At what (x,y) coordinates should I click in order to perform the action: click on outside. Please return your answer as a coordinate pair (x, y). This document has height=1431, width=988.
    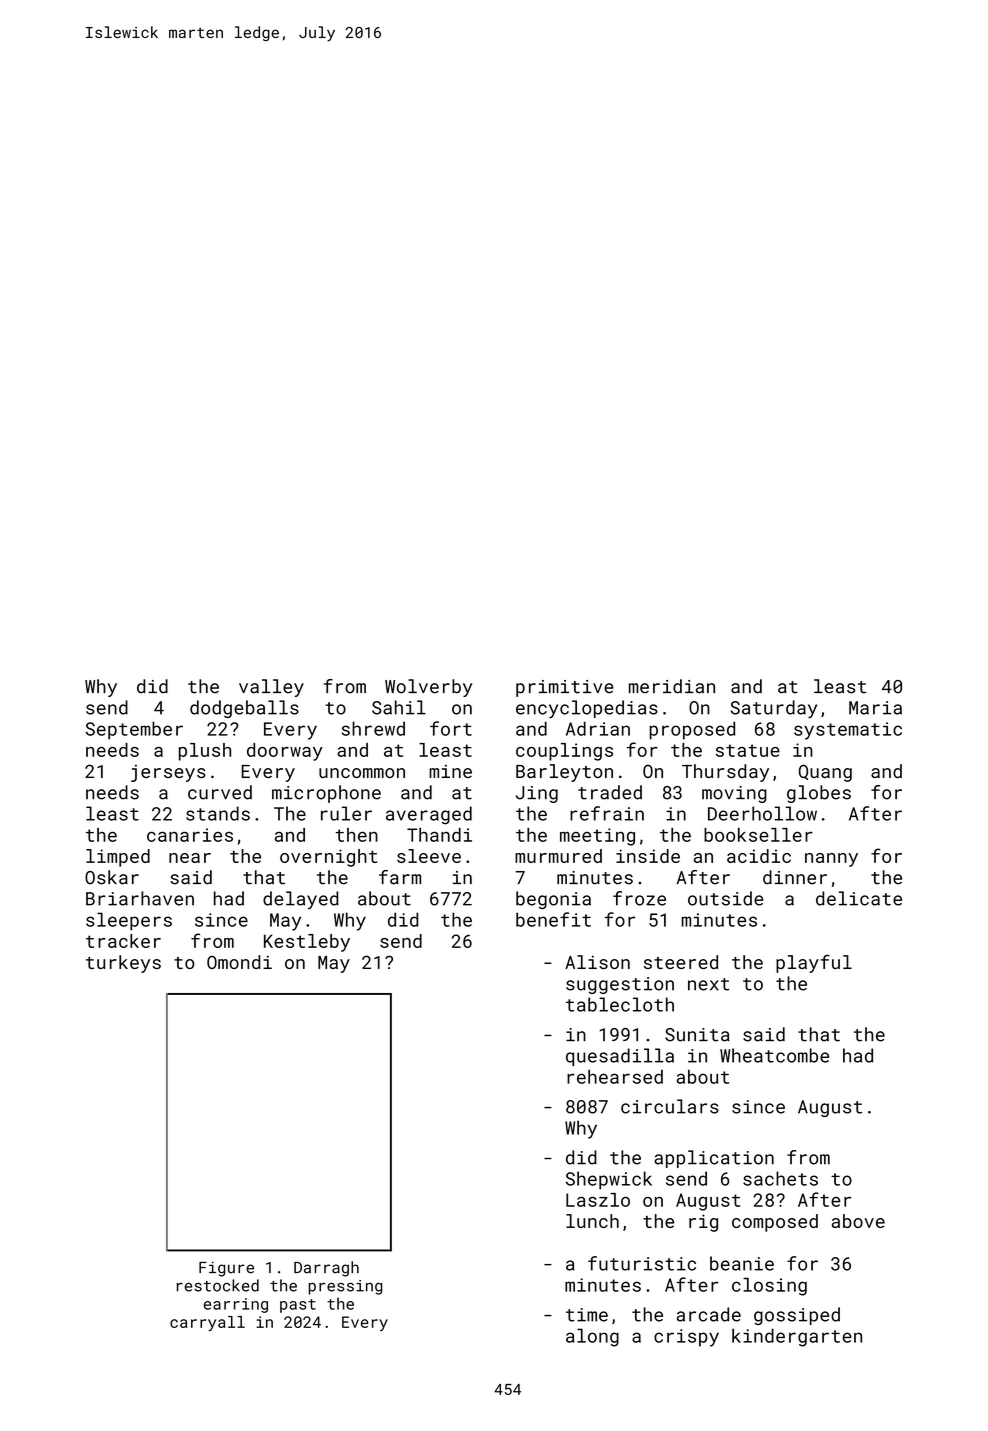
    Looking at the image, I should click on (725, 898).
